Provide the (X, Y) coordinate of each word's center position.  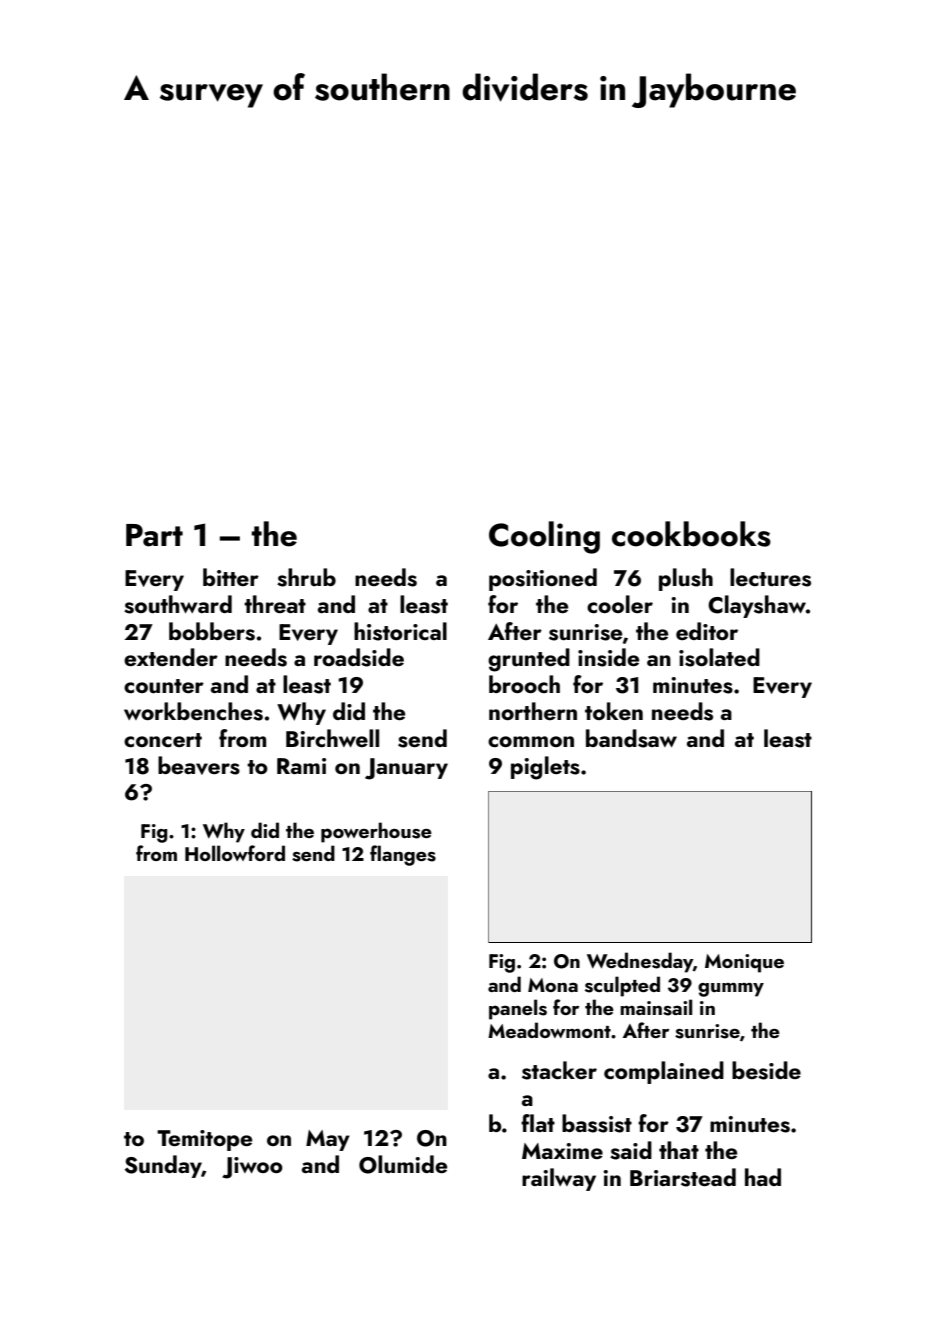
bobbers (212, 631)
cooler (620, 604)
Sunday (163, 1166)
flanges (403, 855)
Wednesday (640, 962)
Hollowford (235, 853)
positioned (543, 579)
